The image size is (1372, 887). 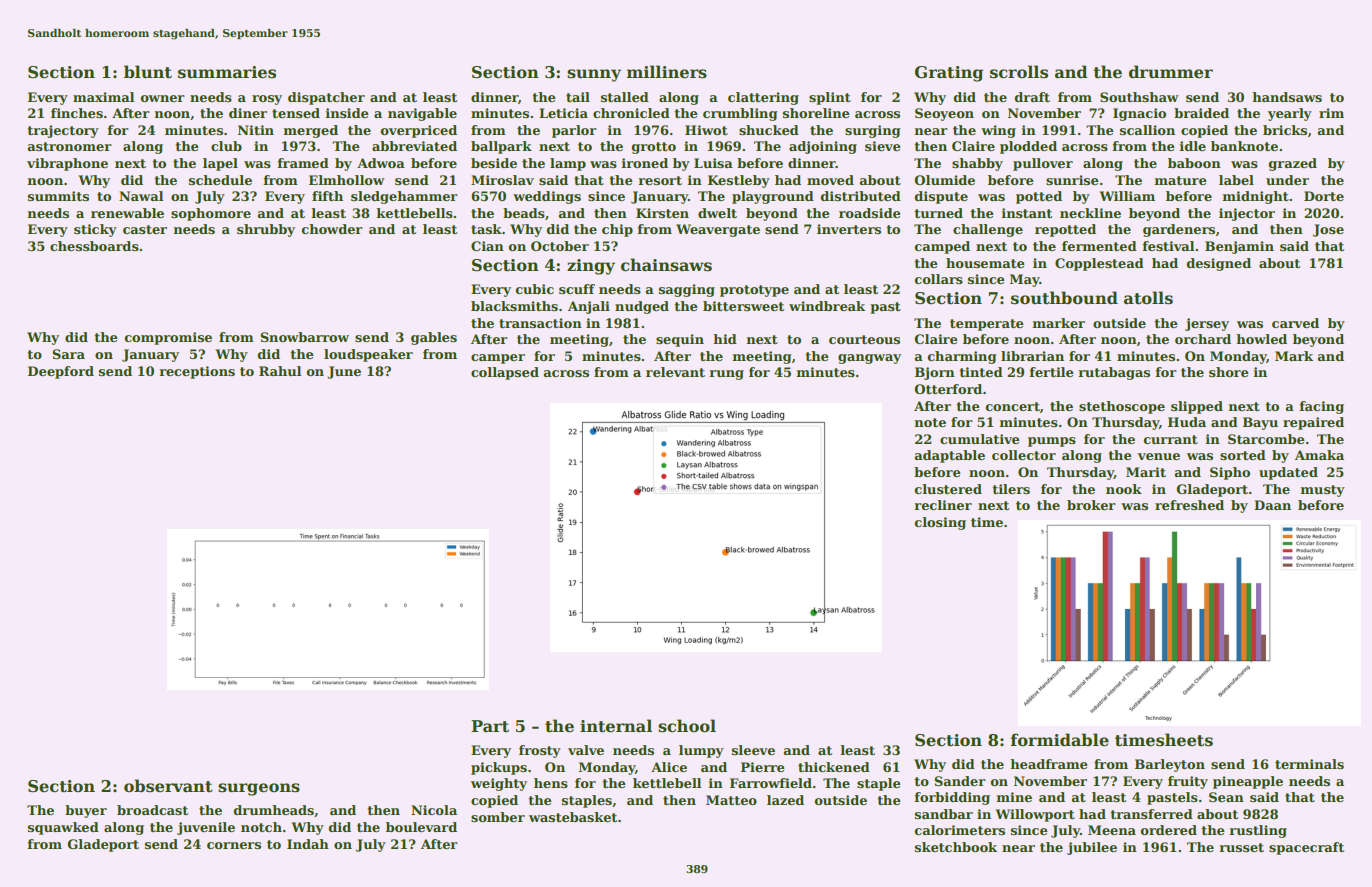 What do you see at coordinates (666, 72) in the screenshot?
I see `milliners` at bounding box center [666, 72].
